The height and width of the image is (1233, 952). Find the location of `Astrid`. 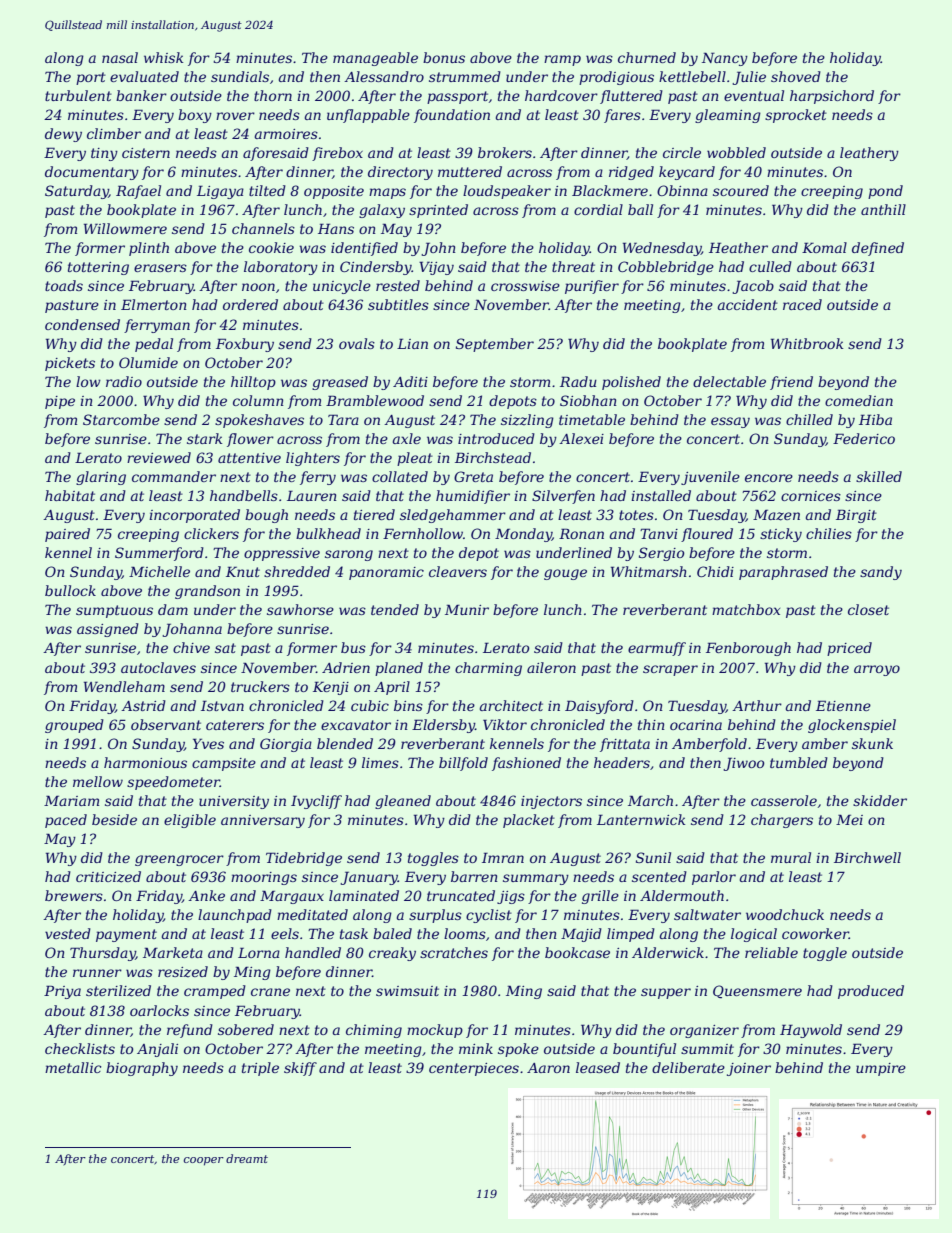

Astrid is located at coordinates (143, 705).
